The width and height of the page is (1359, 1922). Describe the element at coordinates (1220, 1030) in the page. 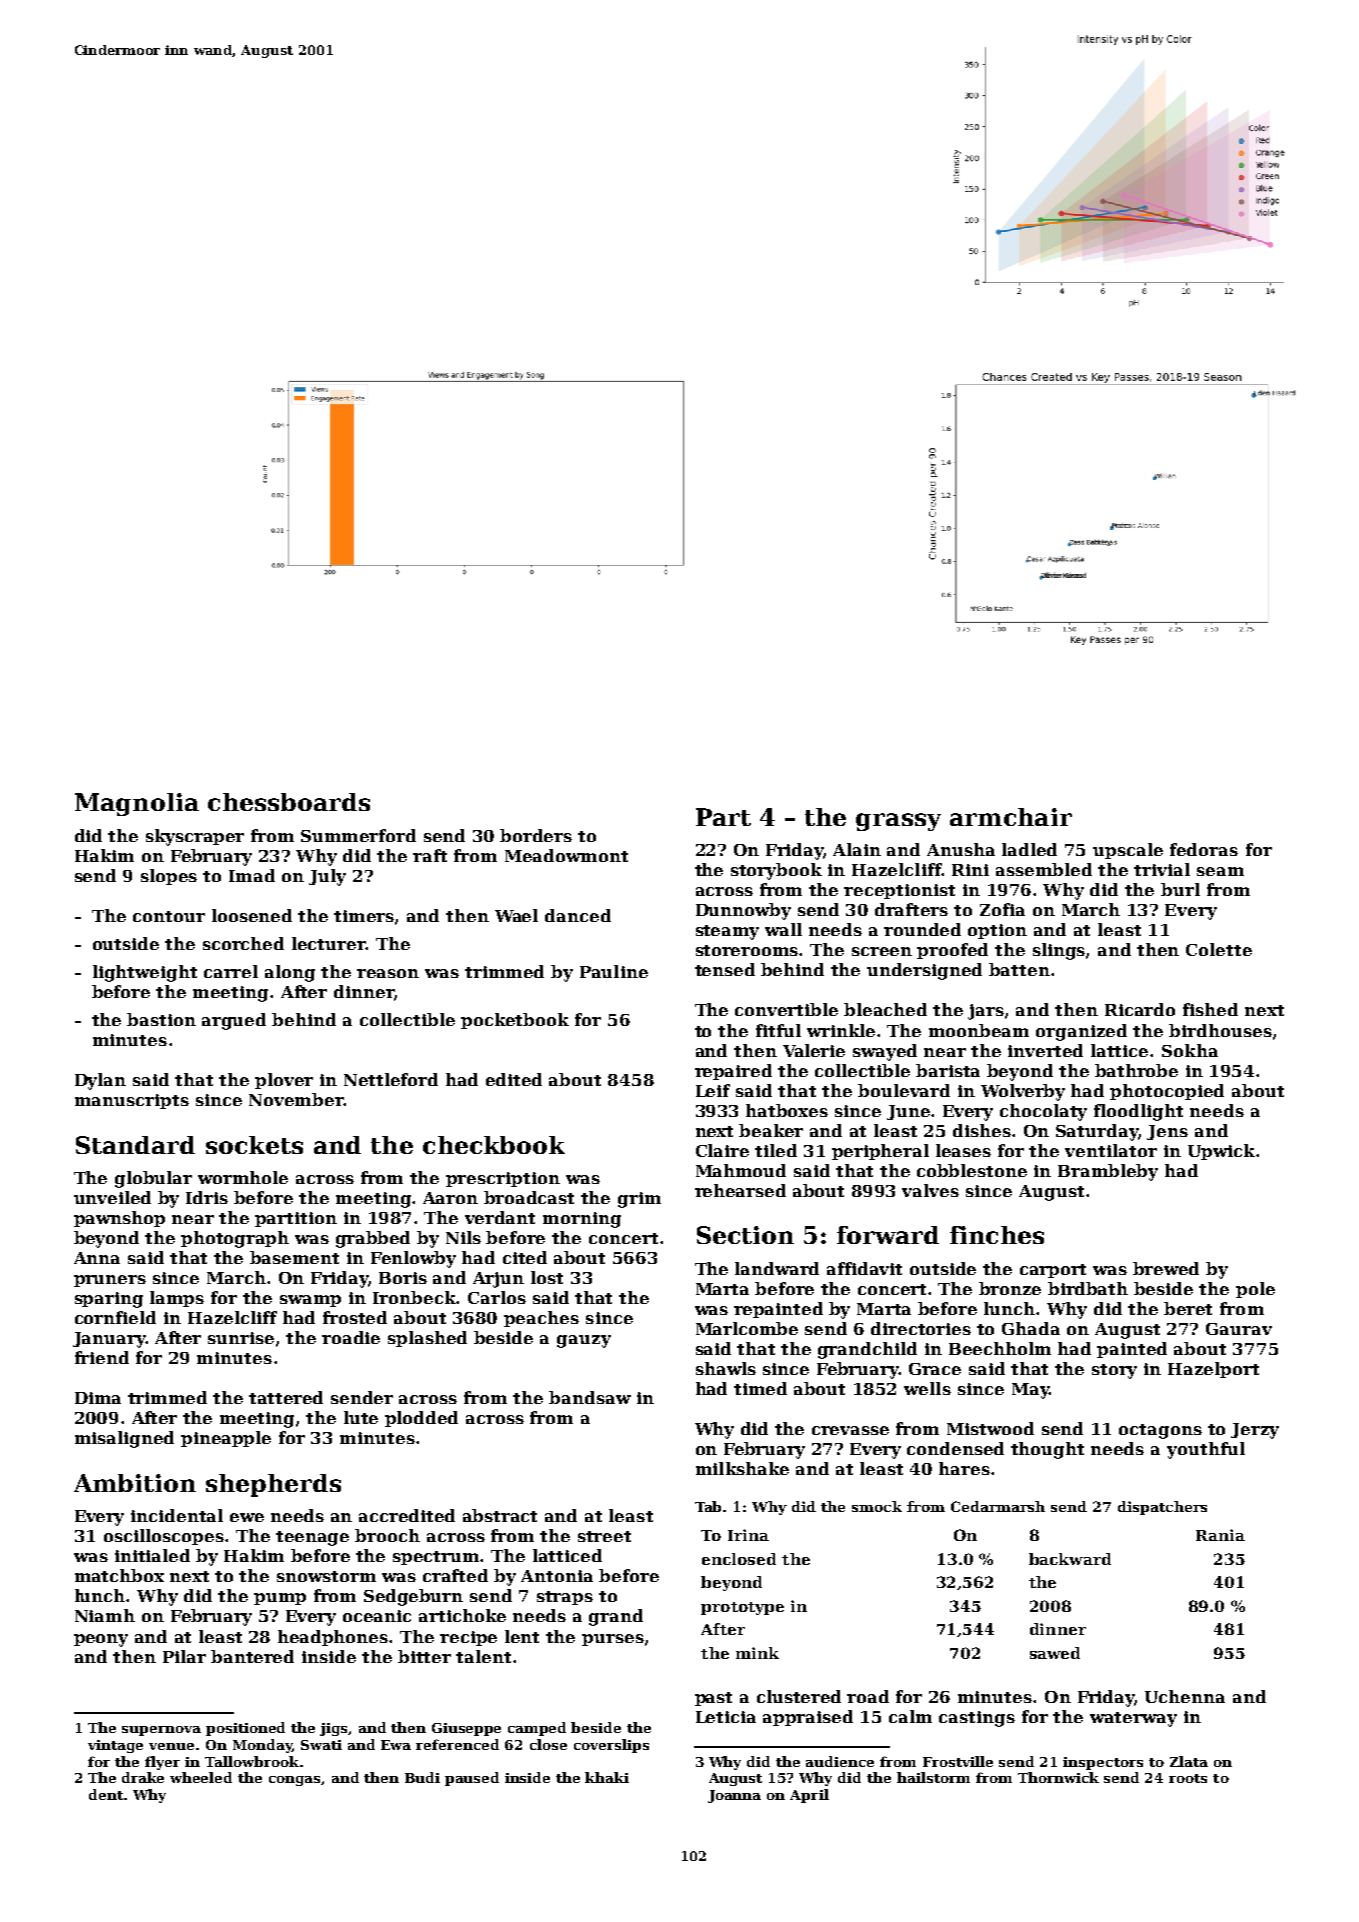

I see `birdhouses` at that location.
